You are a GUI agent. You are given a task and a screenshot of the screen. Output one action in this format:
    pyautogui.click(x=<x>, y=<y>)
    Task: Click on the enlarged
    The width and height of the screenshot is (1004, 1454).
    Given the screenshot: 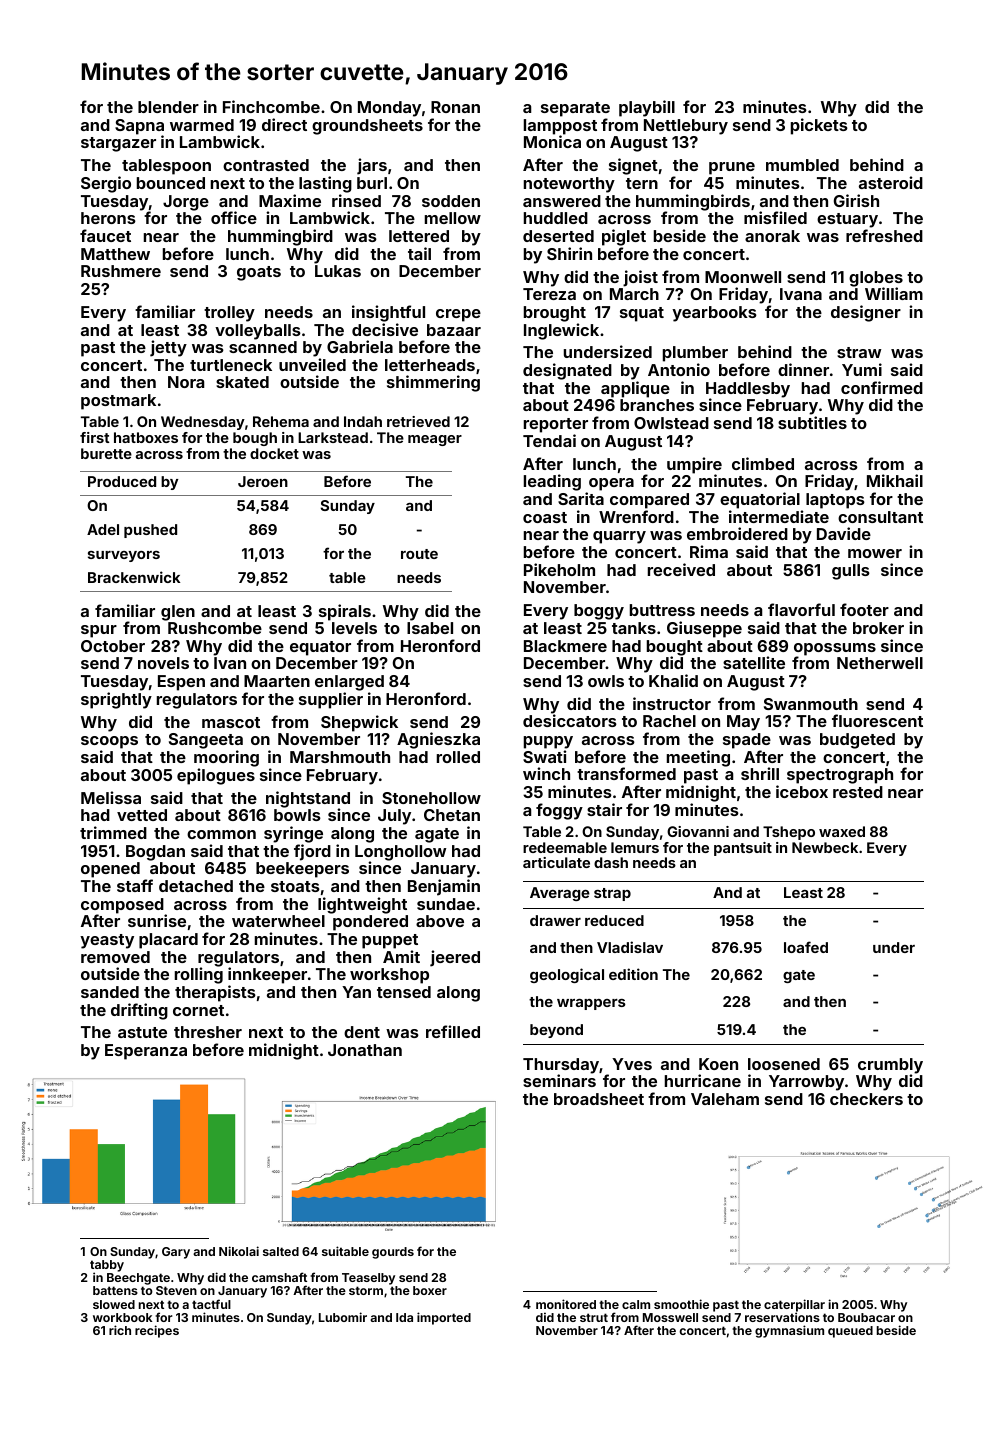 What is the action you would take?
    pyautogui.click(x=349, y=683)
